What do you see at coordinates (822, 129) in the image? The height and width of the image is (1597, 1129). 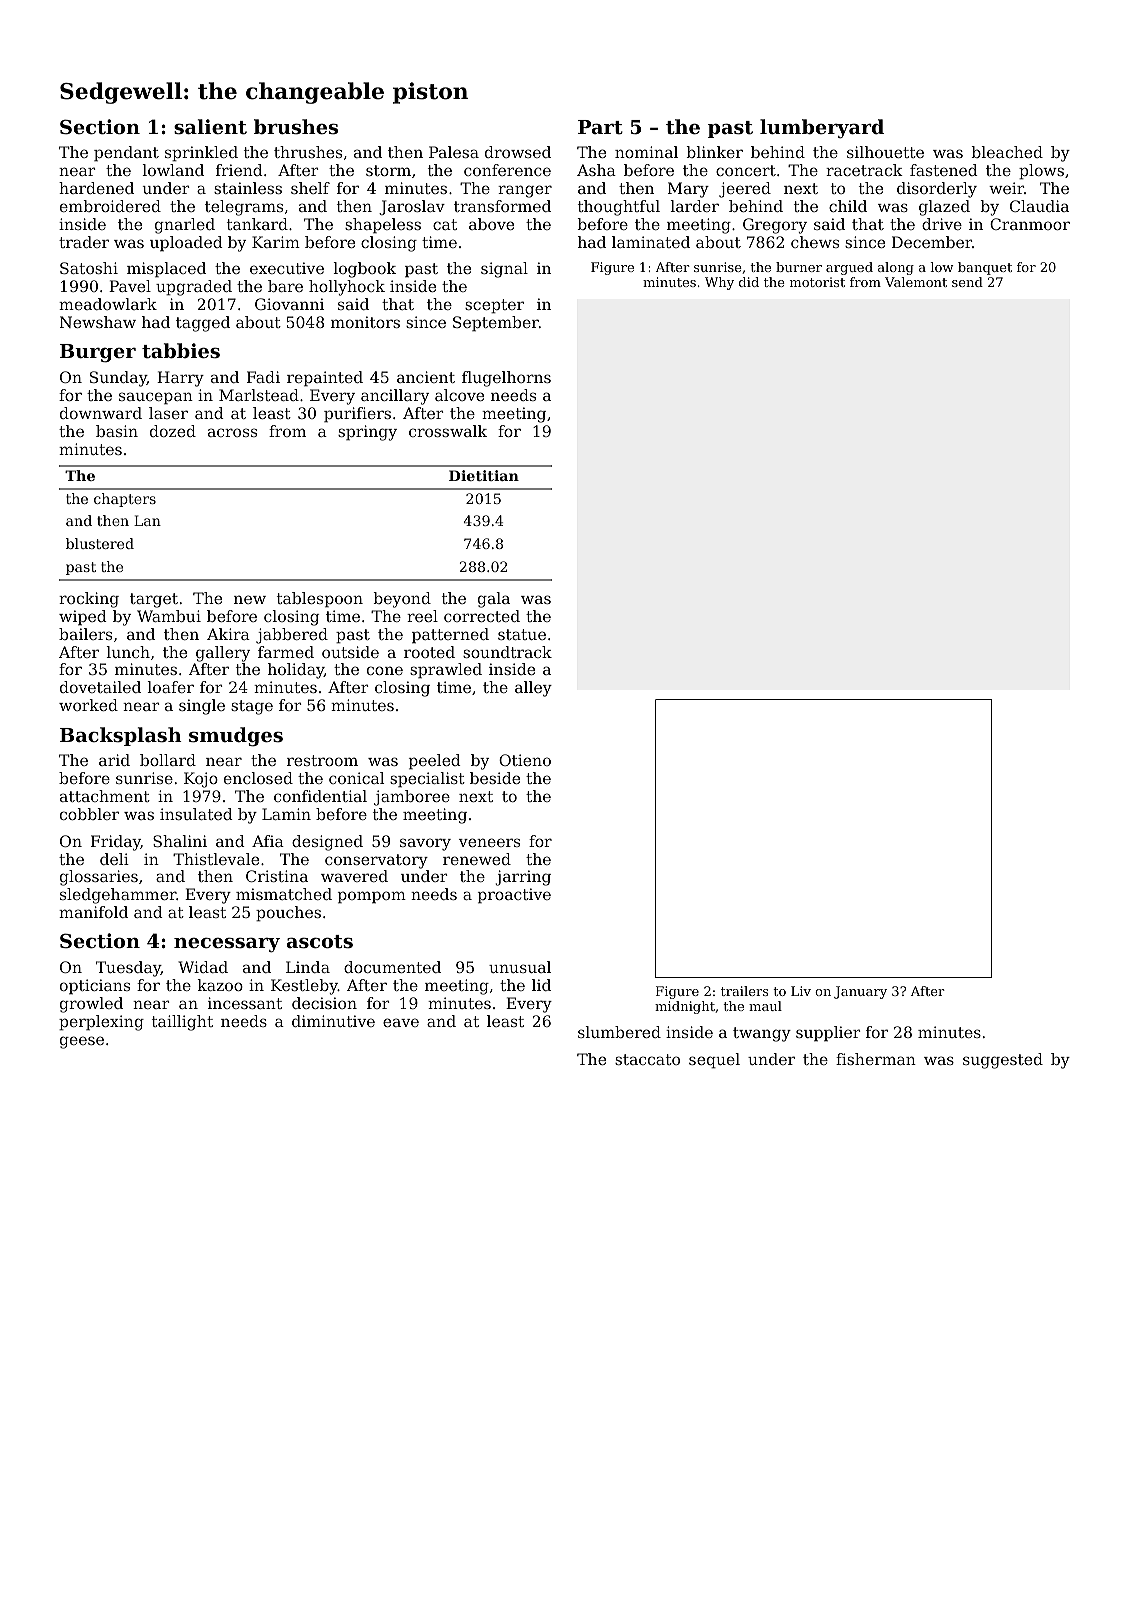 I see `lumberyard` at bounding box center [822, 129].
